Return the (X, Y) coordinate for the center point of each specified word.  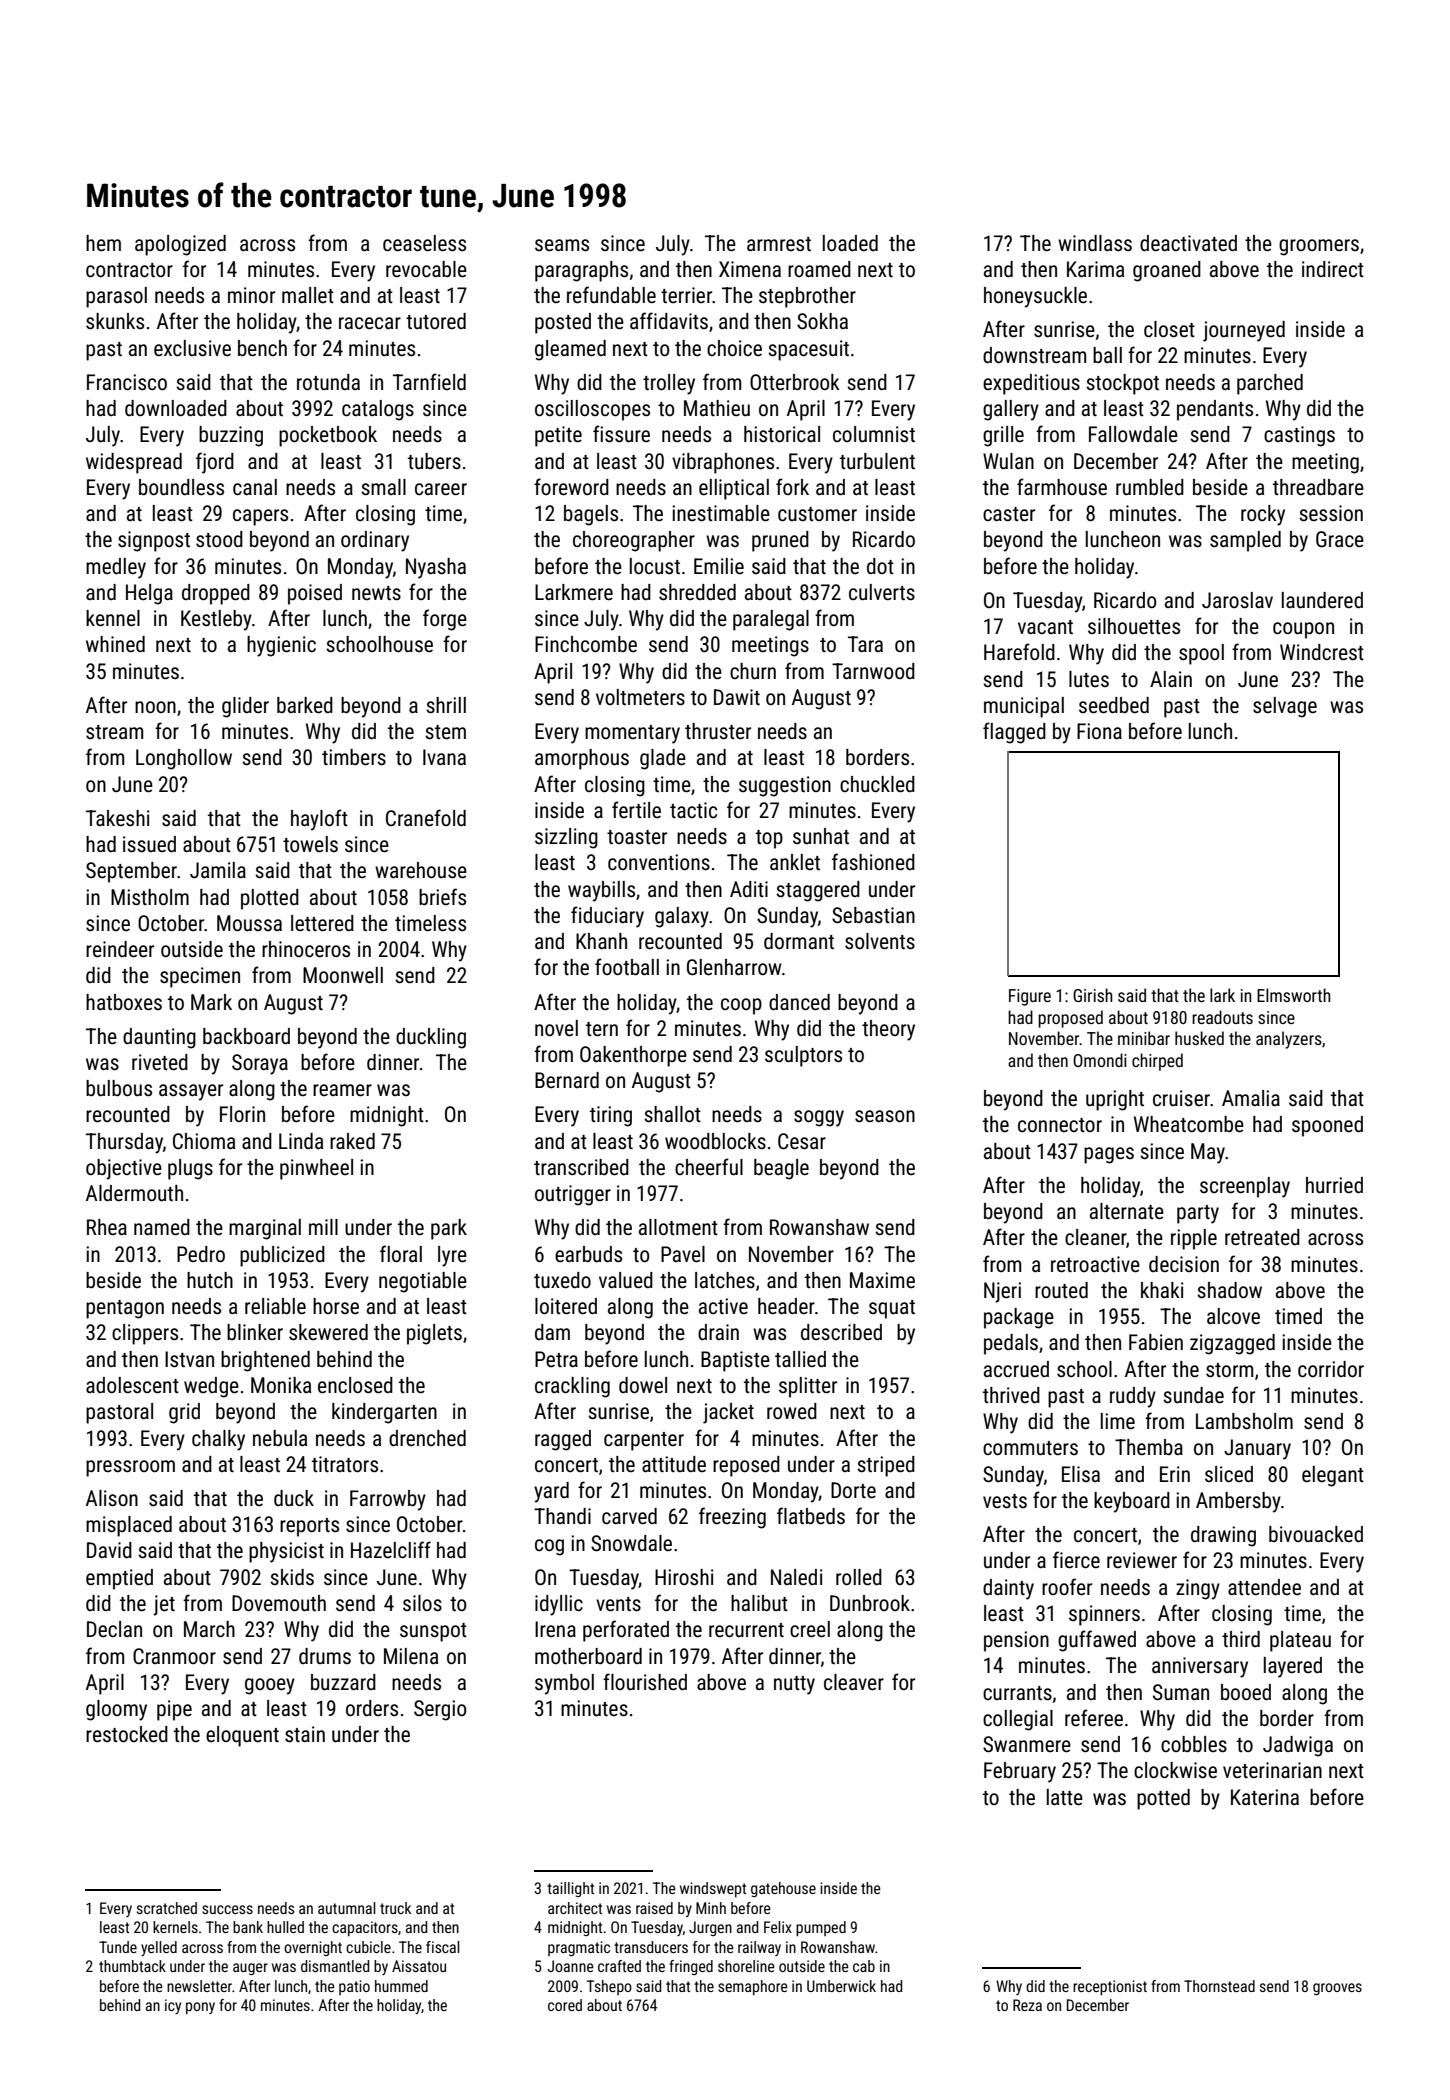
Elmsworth (1294, 995)
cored (565, 2005)
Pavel (683, 1254)
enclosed (355, 1385)
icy (173, 2006)
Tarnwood (873, 671)
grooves (1337, 1989)
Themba (1149, 1447)
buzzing (231, 436)
